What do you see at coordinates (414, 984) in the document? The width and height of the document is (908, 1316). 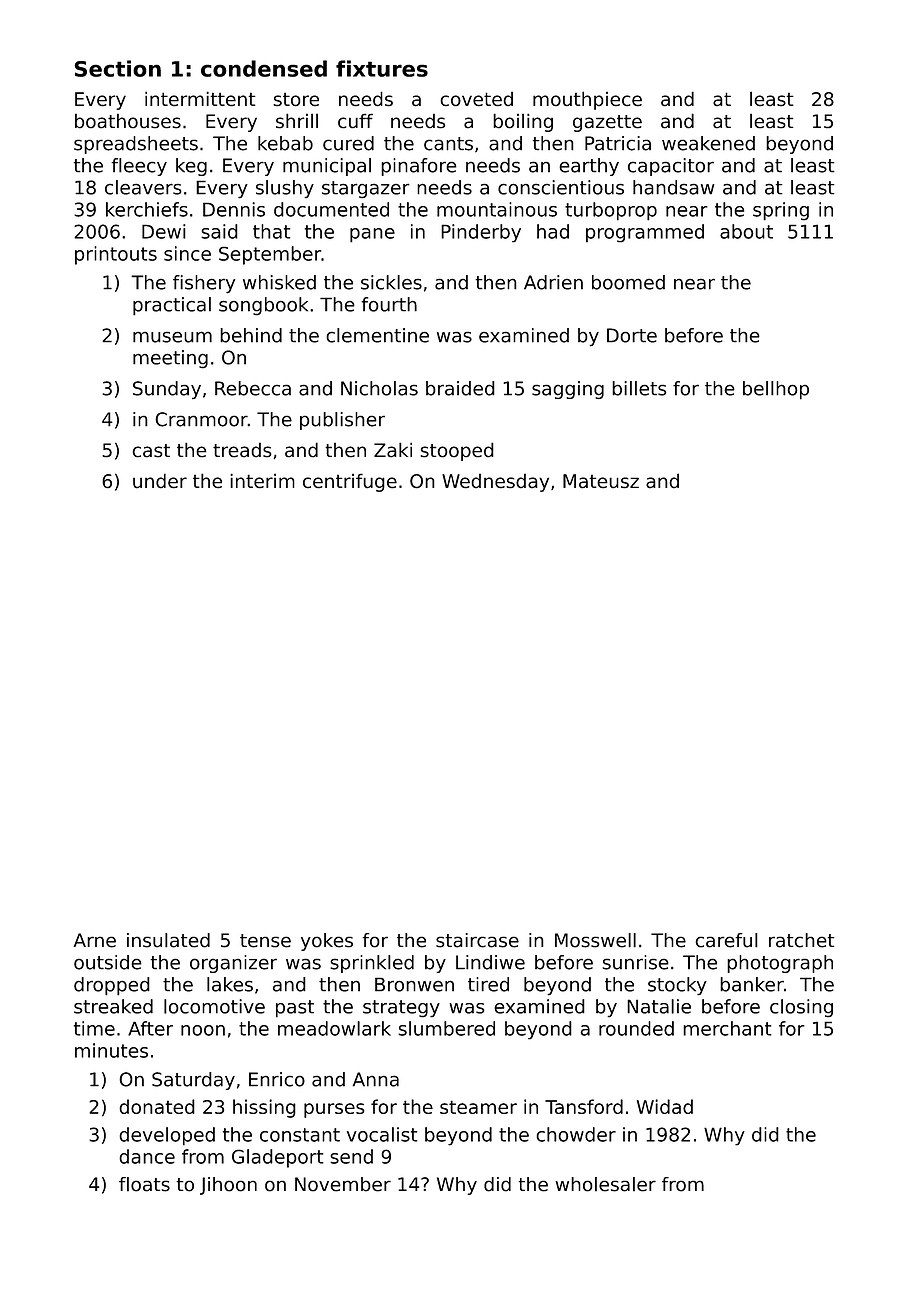 I see `Bronwen` at bounding box center [414, 984].
